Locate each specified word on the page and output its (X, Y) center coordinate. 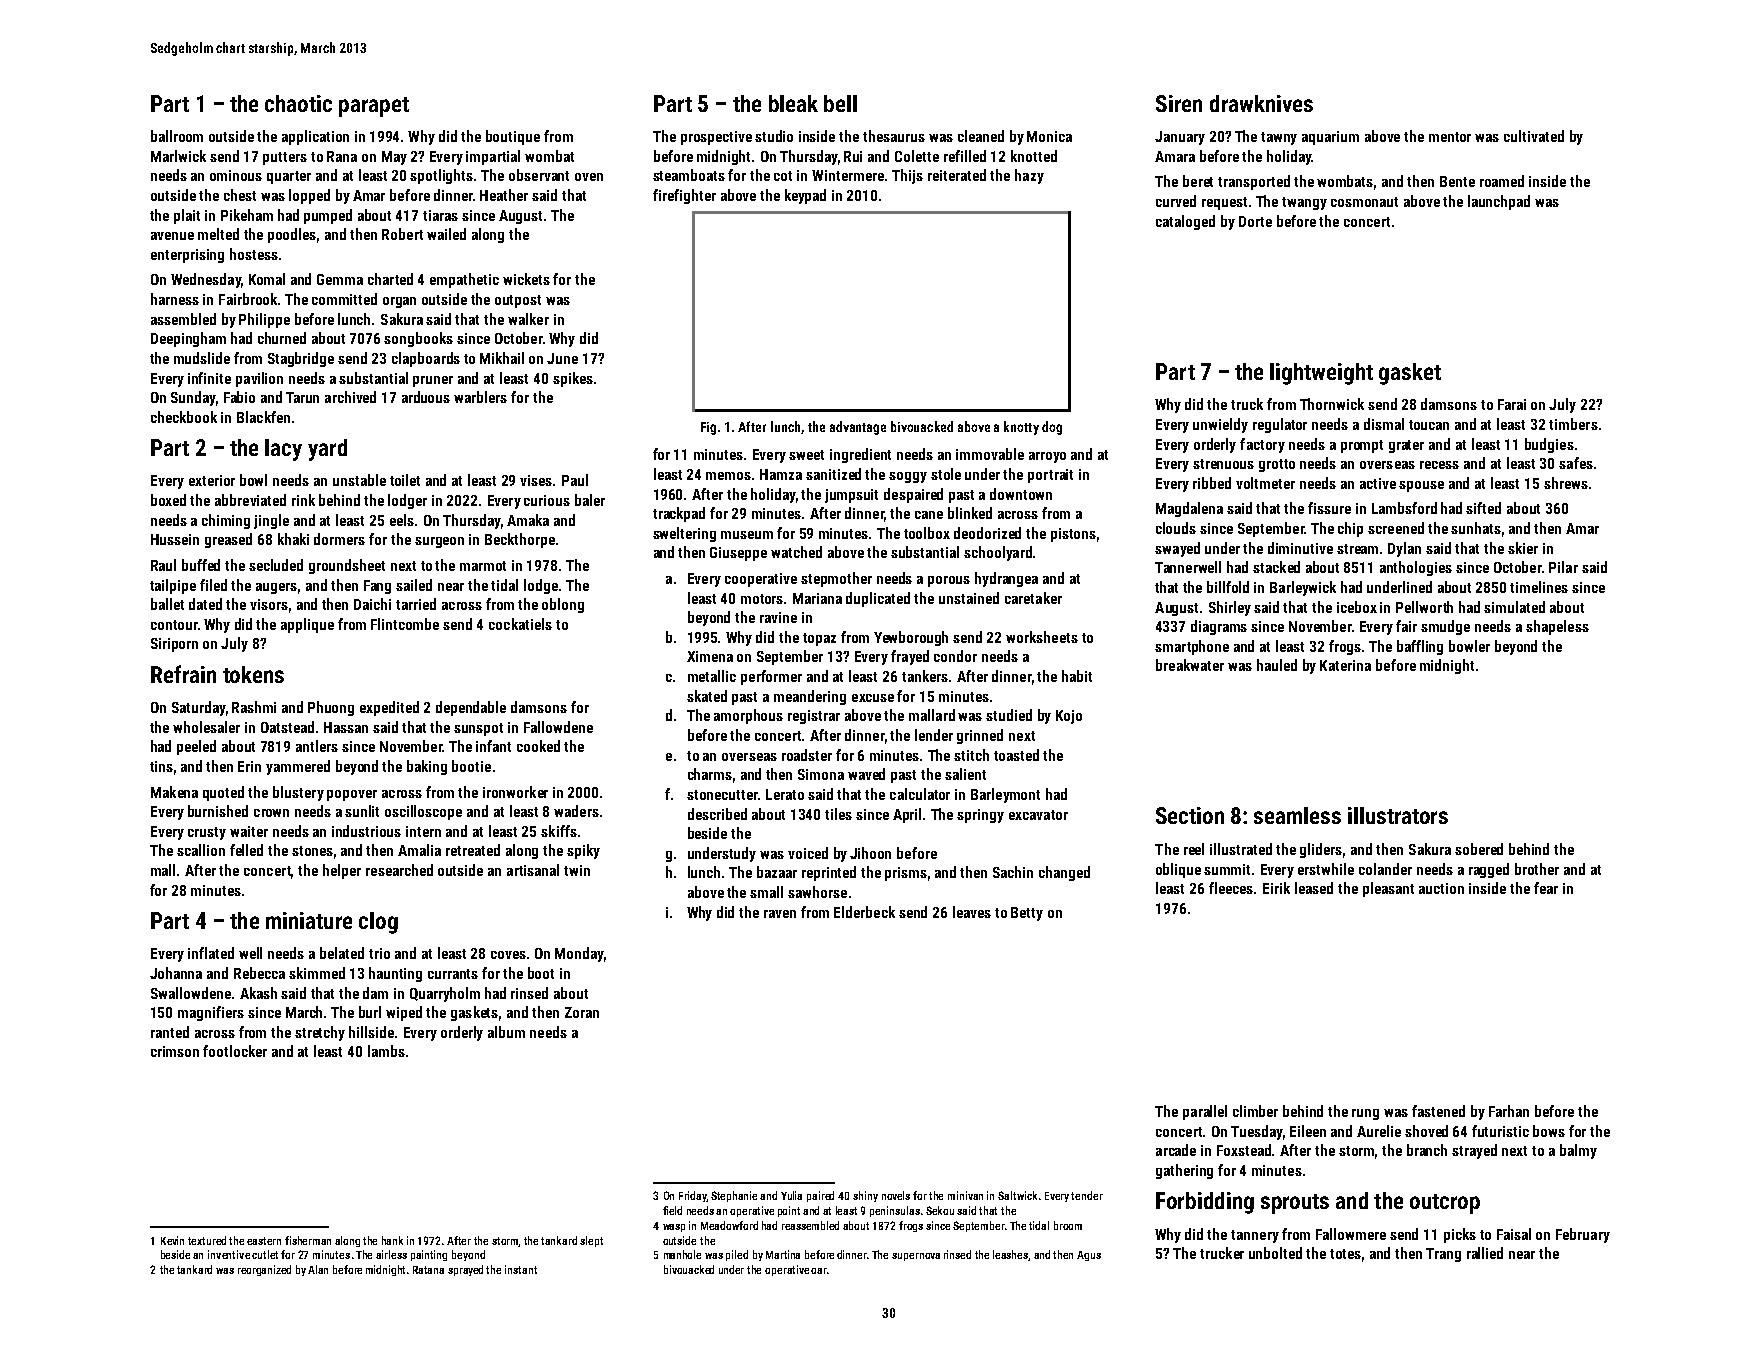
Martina (783, 1254)
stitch (971, 755)
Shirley (1230, 608)
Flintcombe (405, 624)
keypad (805, 196)
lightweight (1321, 374)
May (394, 158)
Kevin (172, 1240)
